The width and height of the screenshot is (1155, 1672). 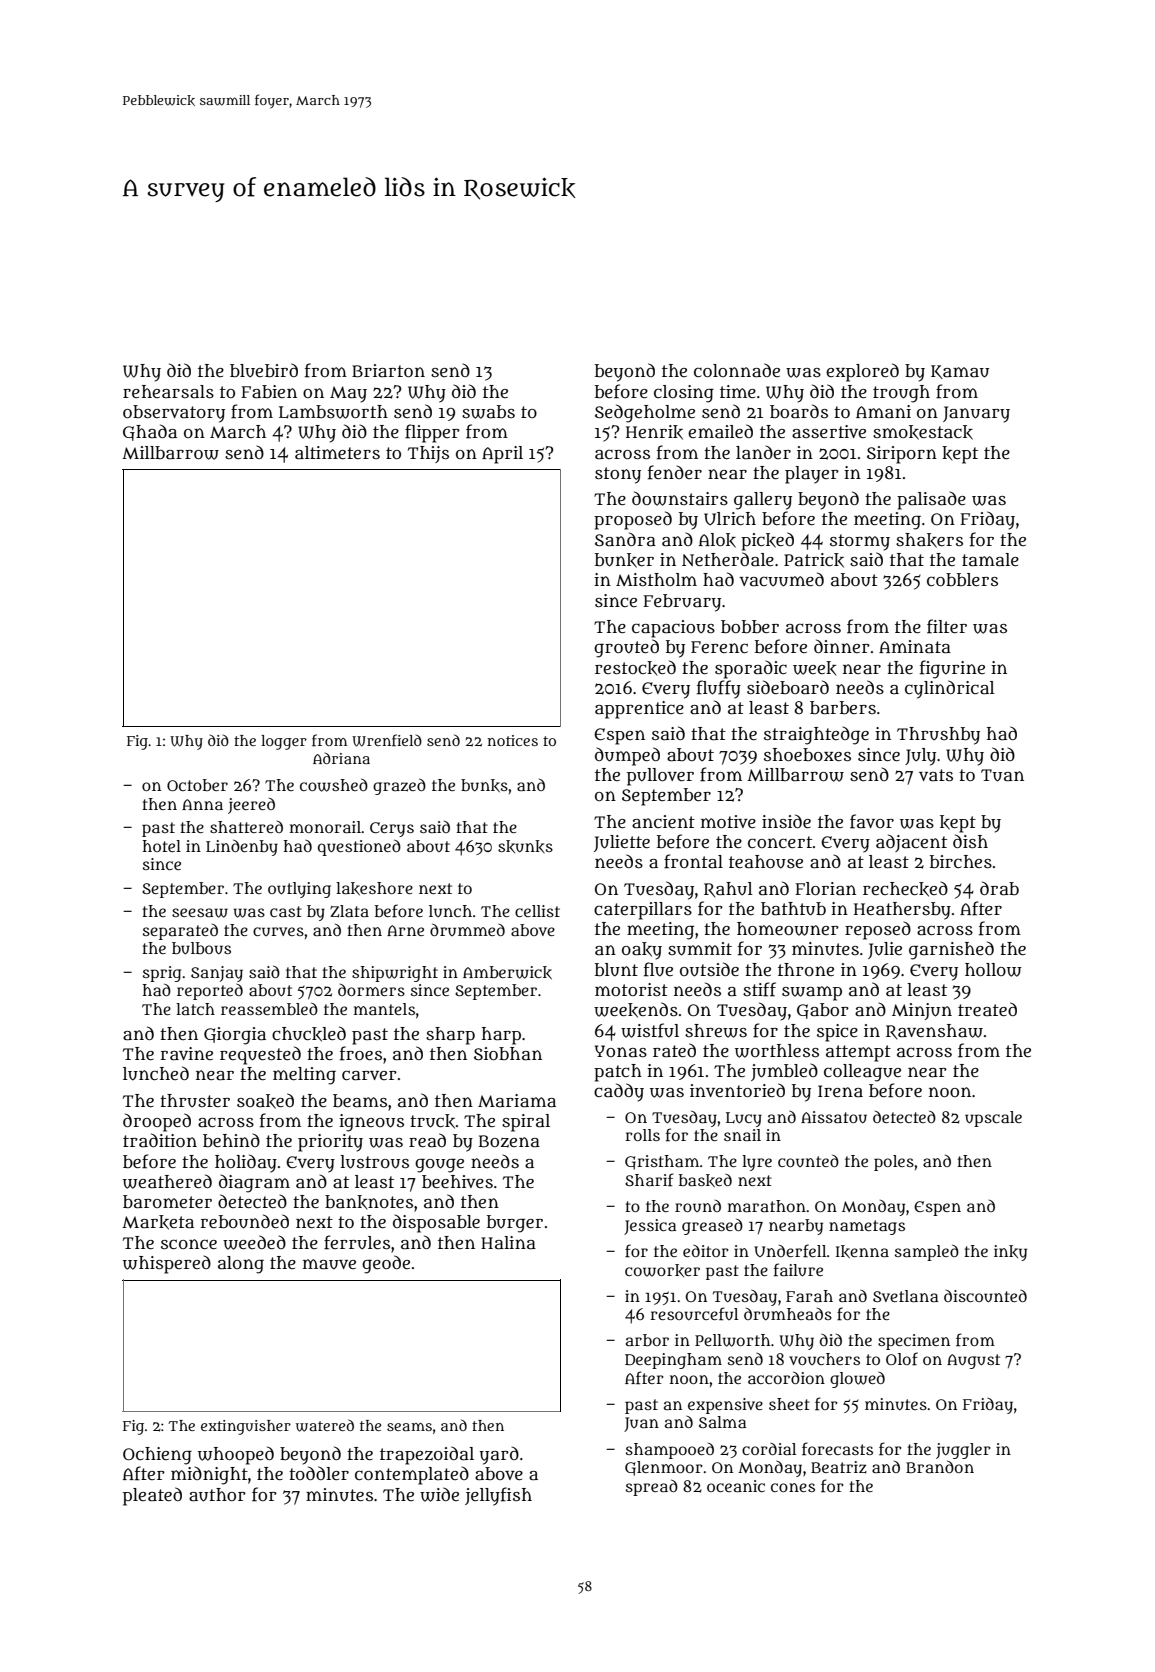 What do you see at coordinates (284, 742) in the screenshot?
I see `logger` at bounding box center [284, 742].
